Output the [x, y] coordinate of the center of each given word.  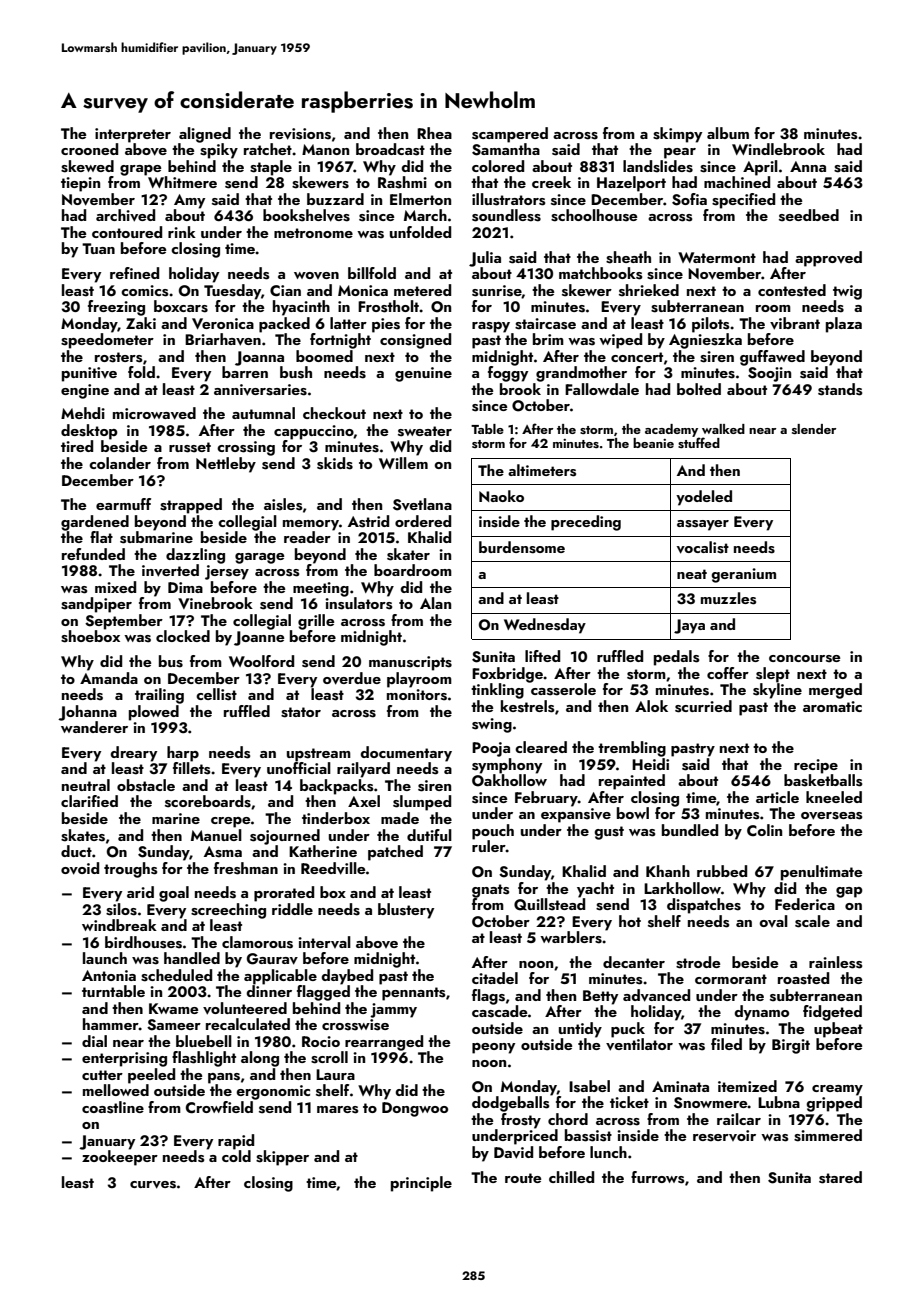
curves [153, 1185]
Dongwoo [415, 1109]
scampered [510, 135]
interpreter [133, 135]
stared [840, 1177]
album [728, 133]
